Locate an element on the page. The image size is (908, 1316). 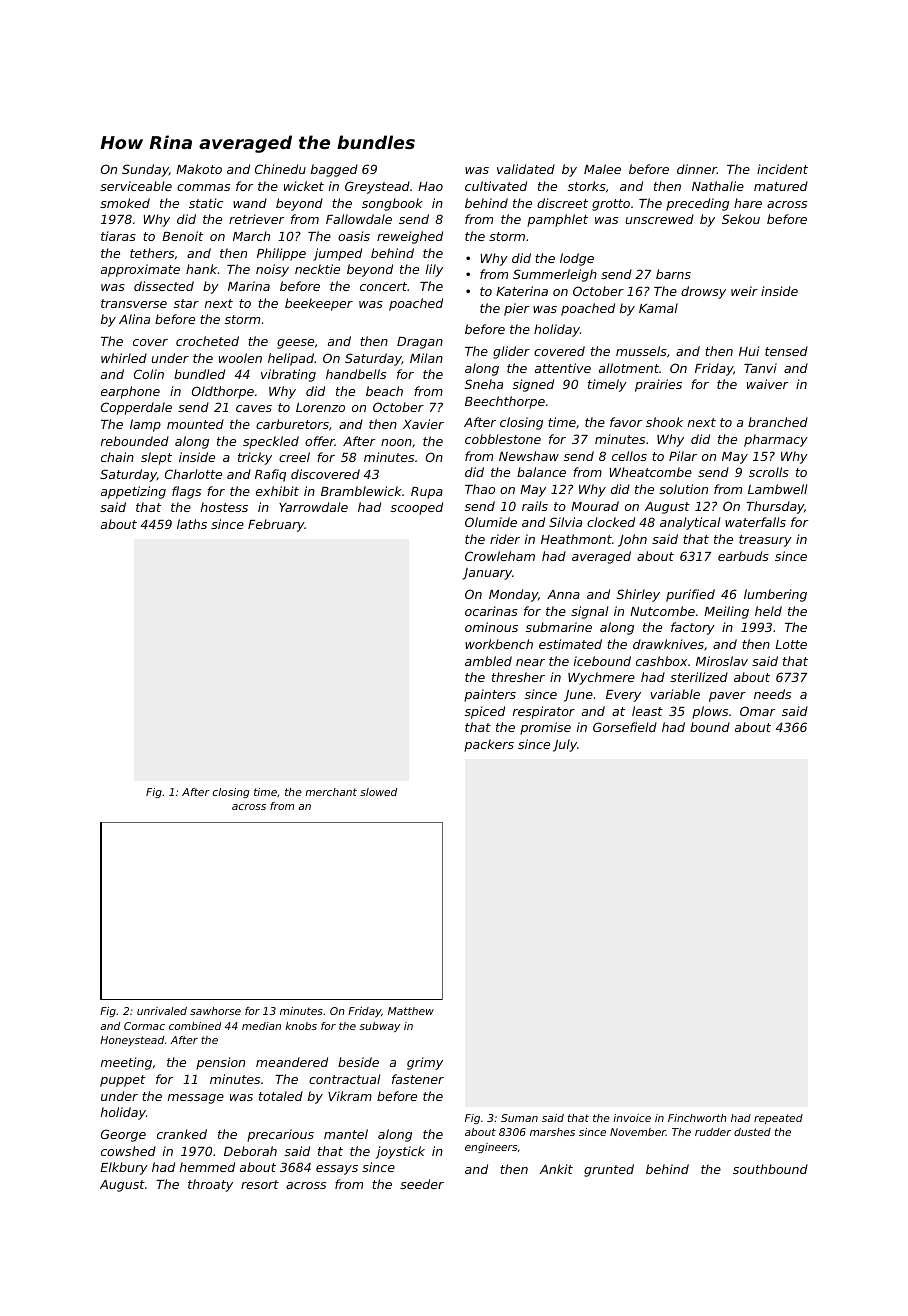
incident is located at coordinates (782, 169).
